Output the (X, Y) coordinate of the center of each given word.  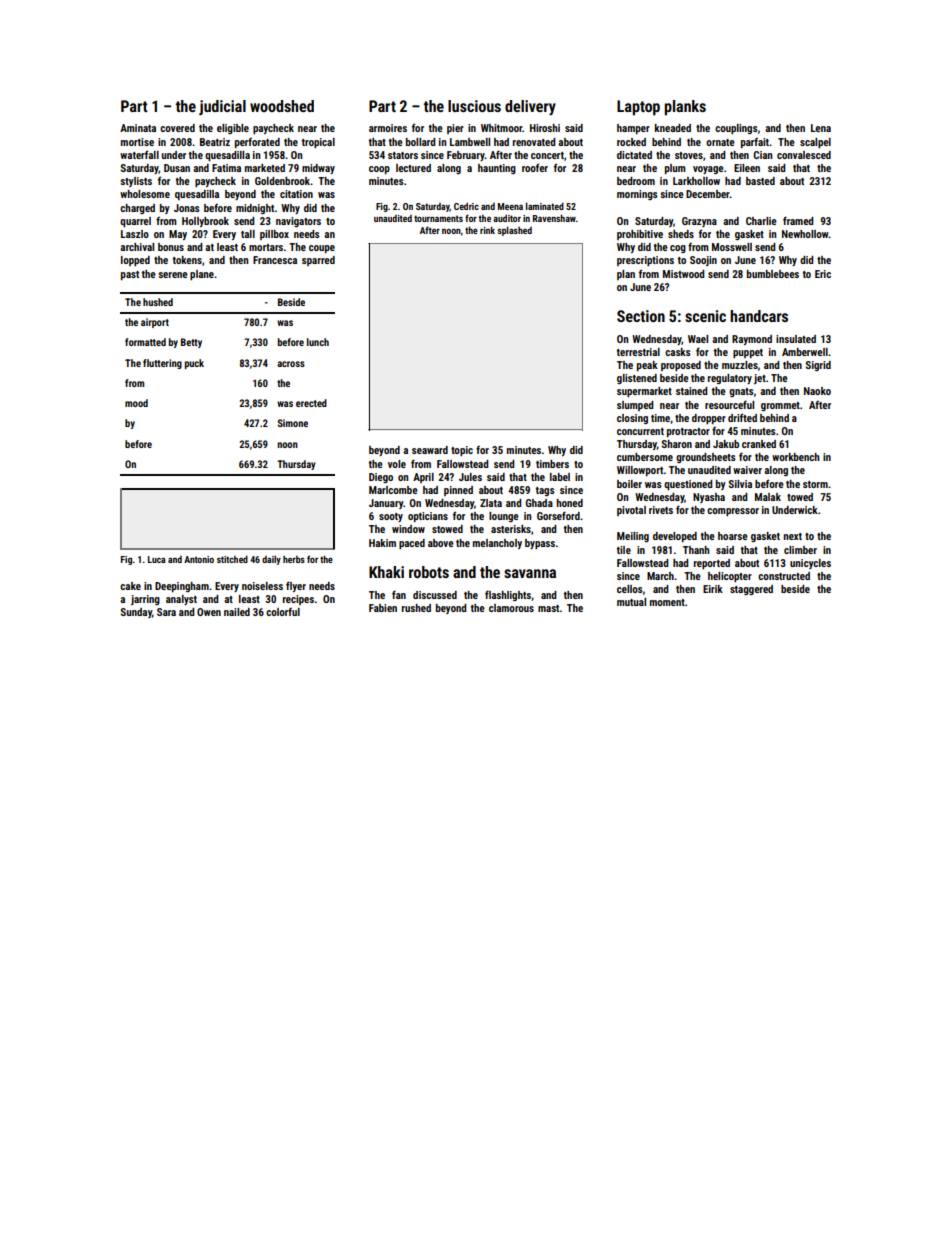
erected (311, 403)
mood (136, 403)
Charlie (761, 221)
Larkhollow (696, 181)
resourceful (729, 404)
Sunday (136, 613)
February (466, 156)
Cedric (466, 206)
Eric (823, 274)
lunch (318, 342)
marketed (265, 168)
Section (641, 316)
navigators (298, 222)
